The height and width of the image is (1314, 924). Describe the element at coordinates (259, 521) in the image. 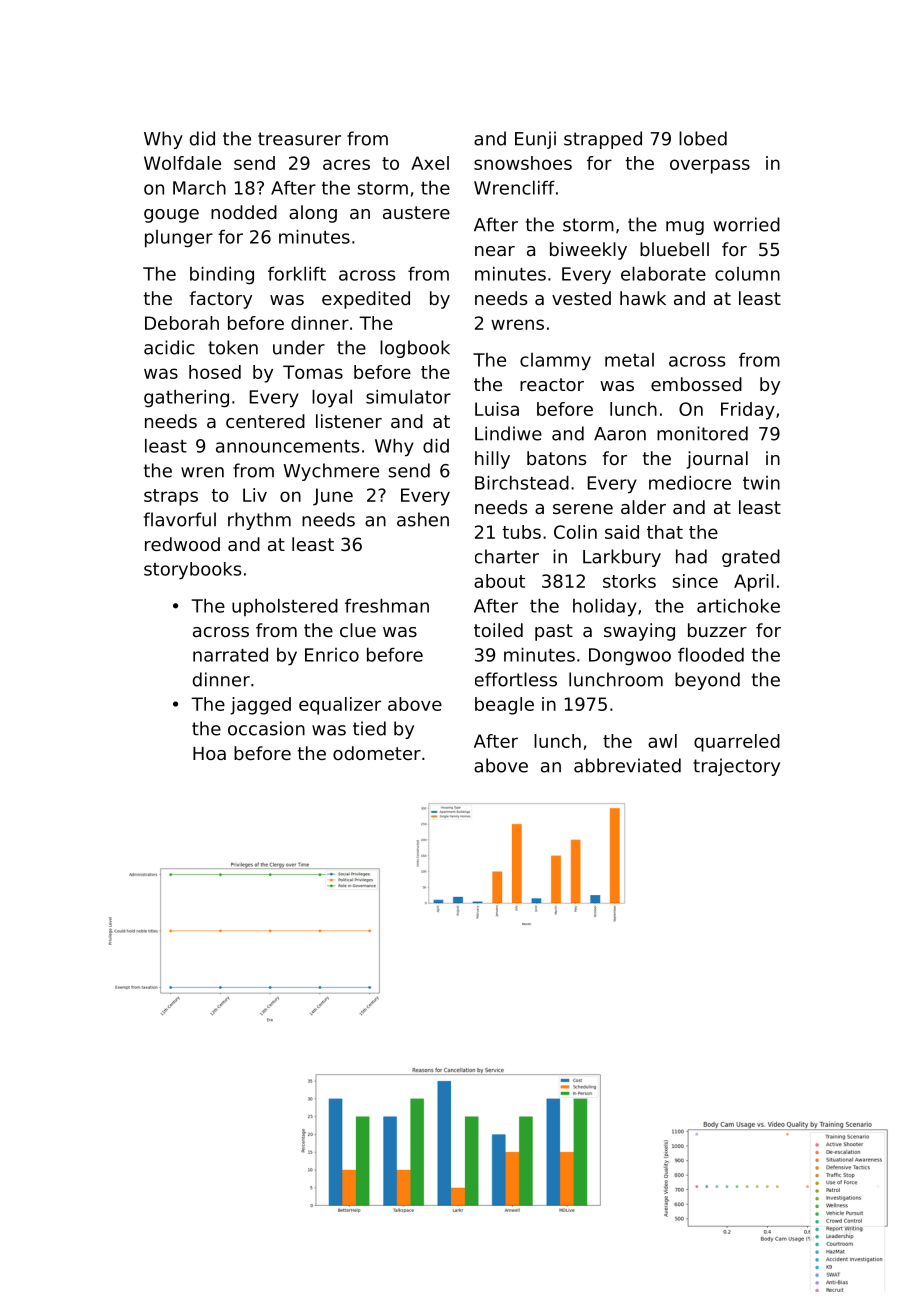

I see `rhythm` at that location.
